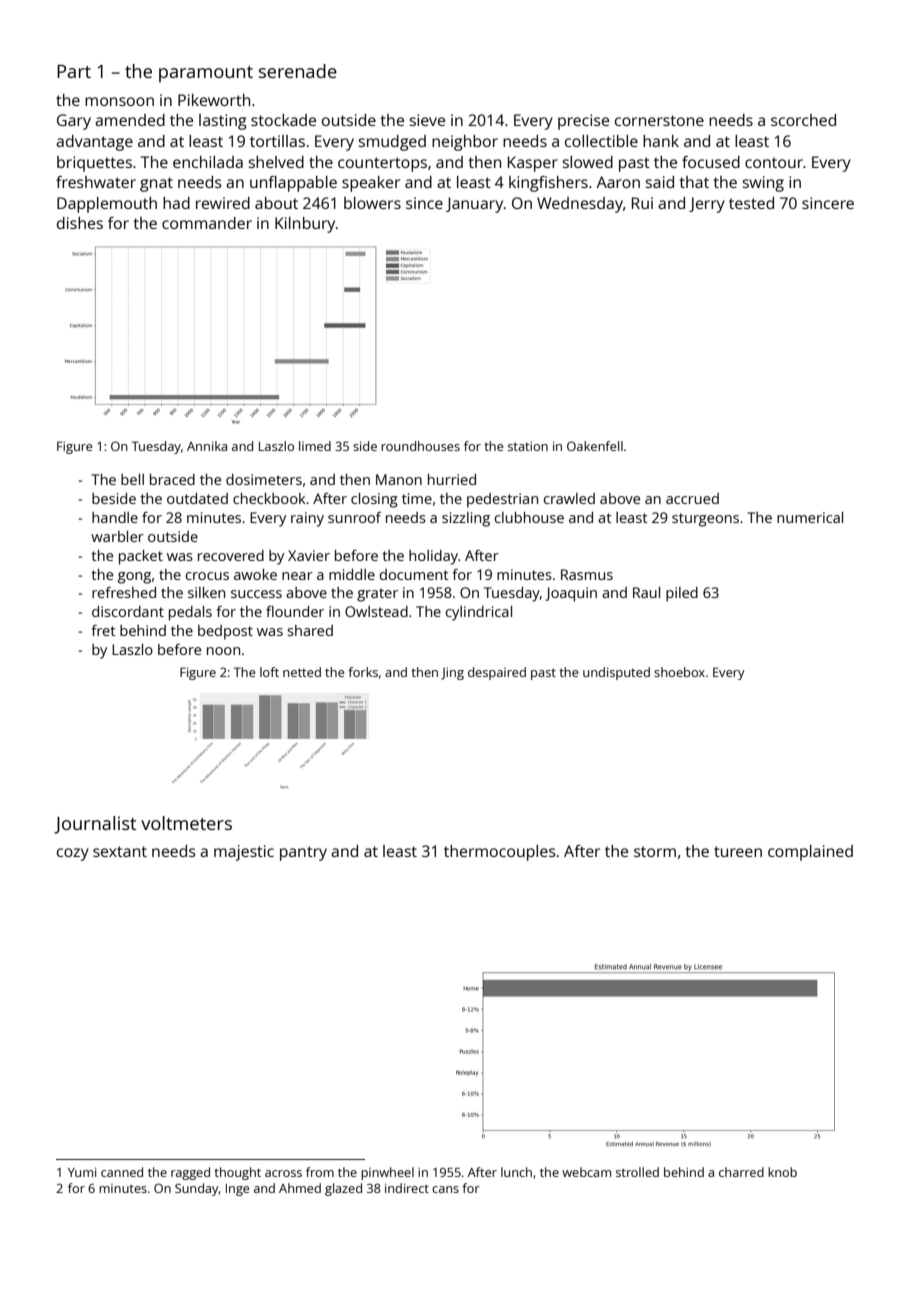 The height and width of the page is (1308, 924). I want to click on handle, so click(115, 517).
